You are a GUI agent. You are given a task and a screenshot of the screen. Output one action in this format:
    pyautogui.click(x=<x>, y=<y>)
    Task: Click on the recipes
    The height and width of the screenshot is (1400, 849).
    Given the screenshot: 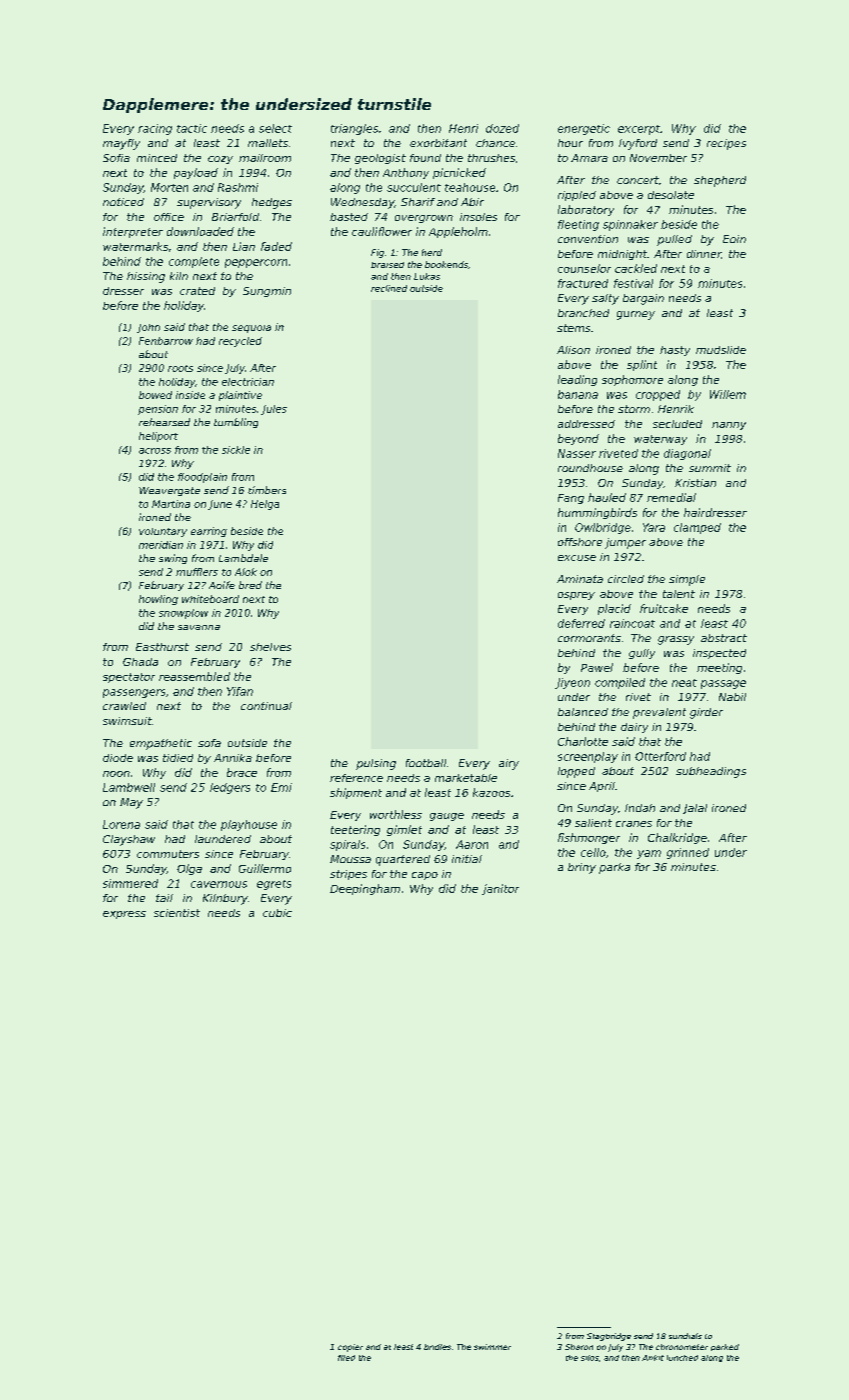 What is the action you would take?
    pyautogui.click(x=726, y=144)
